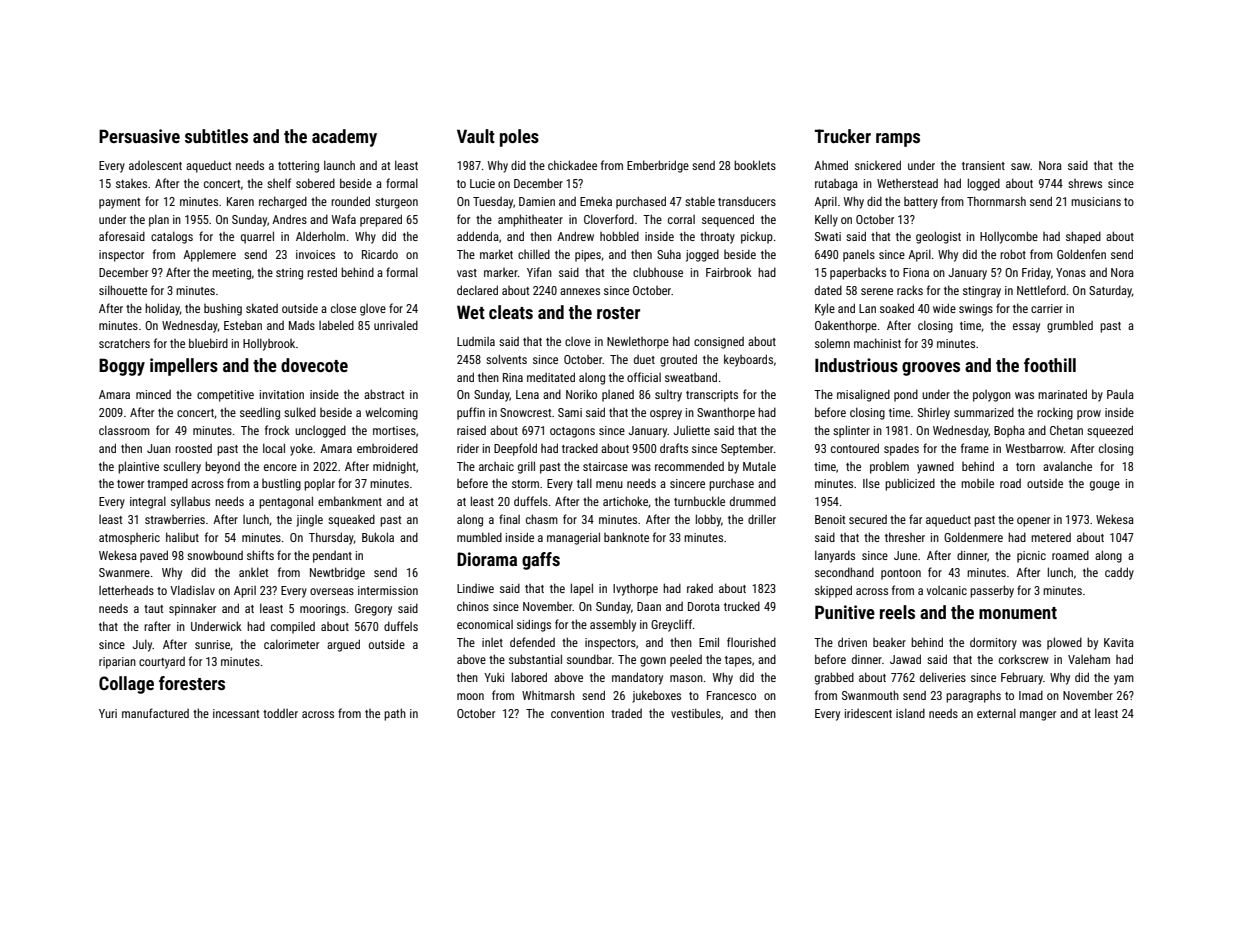 Image resolution: width=1233 pixels, height=952 pixels. Describe the element at coordinates (842, 136) in the document. I see `Trucker` at that location.
